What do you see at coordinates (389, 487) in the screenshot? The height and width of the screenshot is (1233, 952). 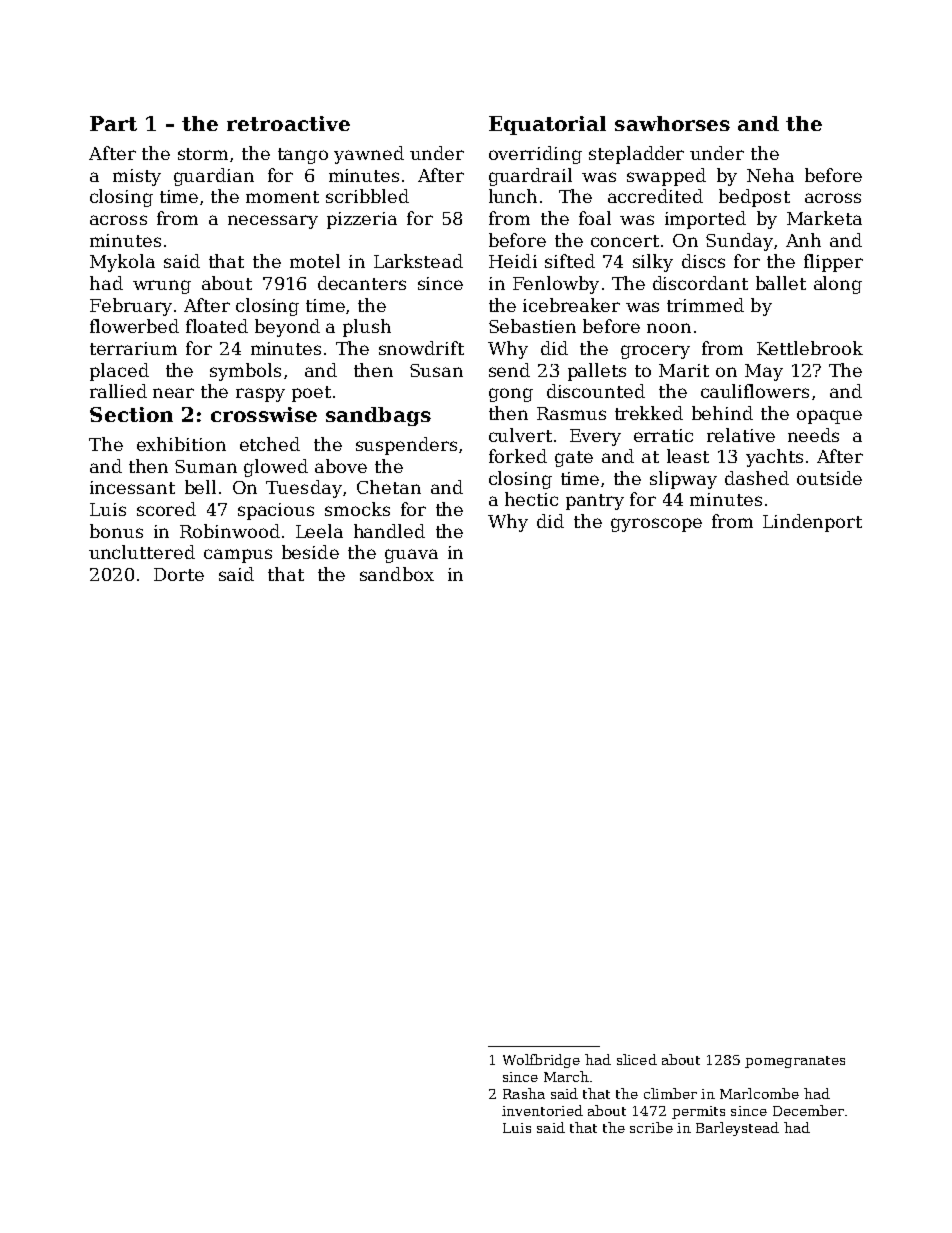 I see `Chetan` at bounding box center [389, 487].
